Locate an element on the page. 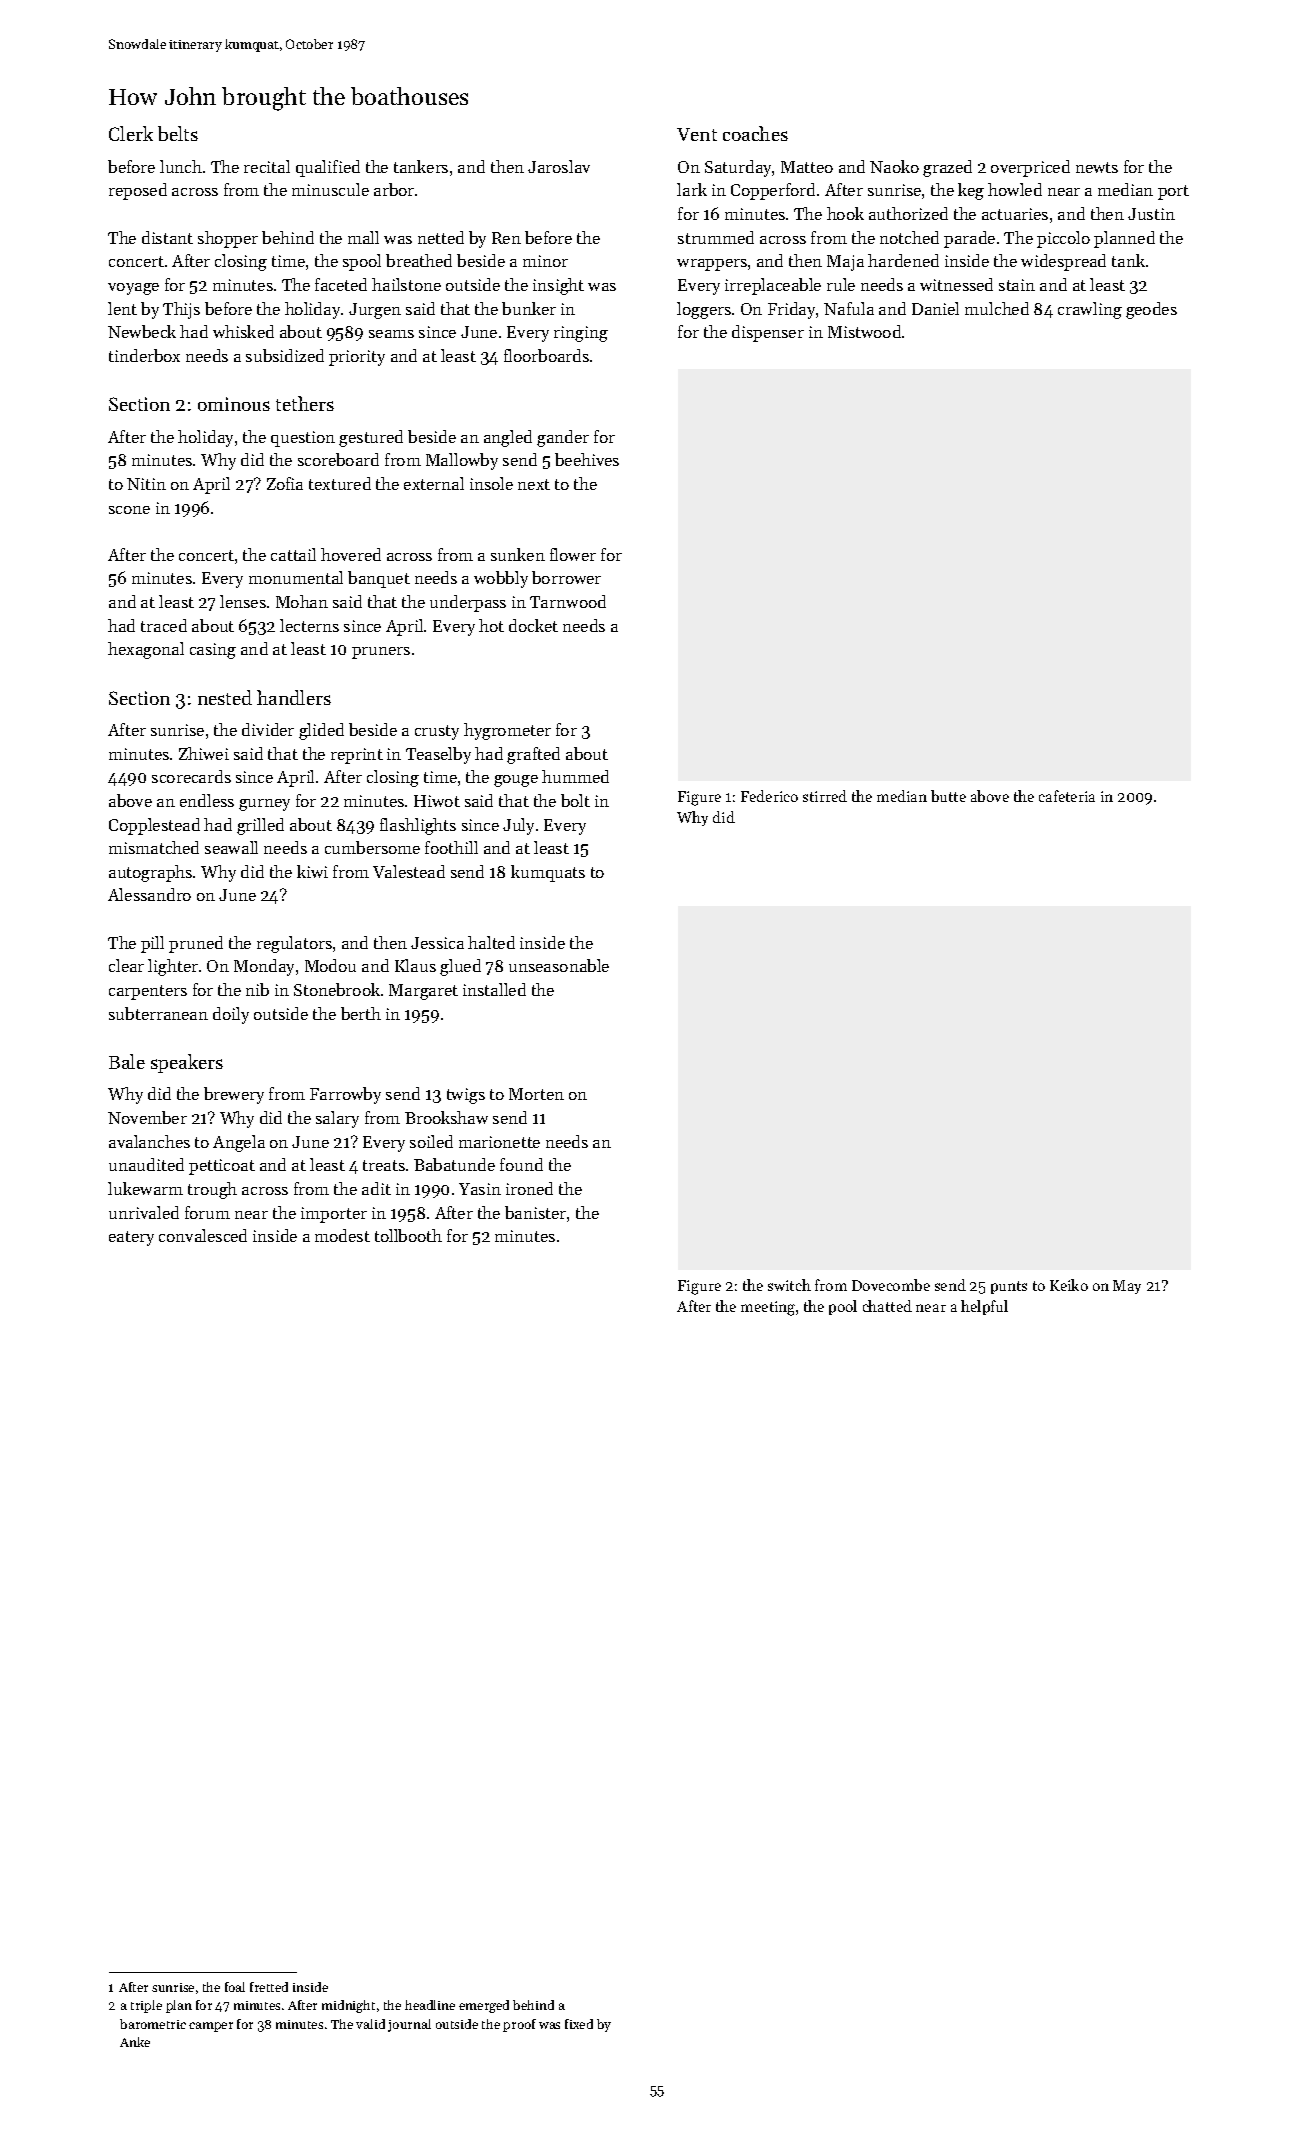  Keiko is located at coordinates (1069, 1285).
